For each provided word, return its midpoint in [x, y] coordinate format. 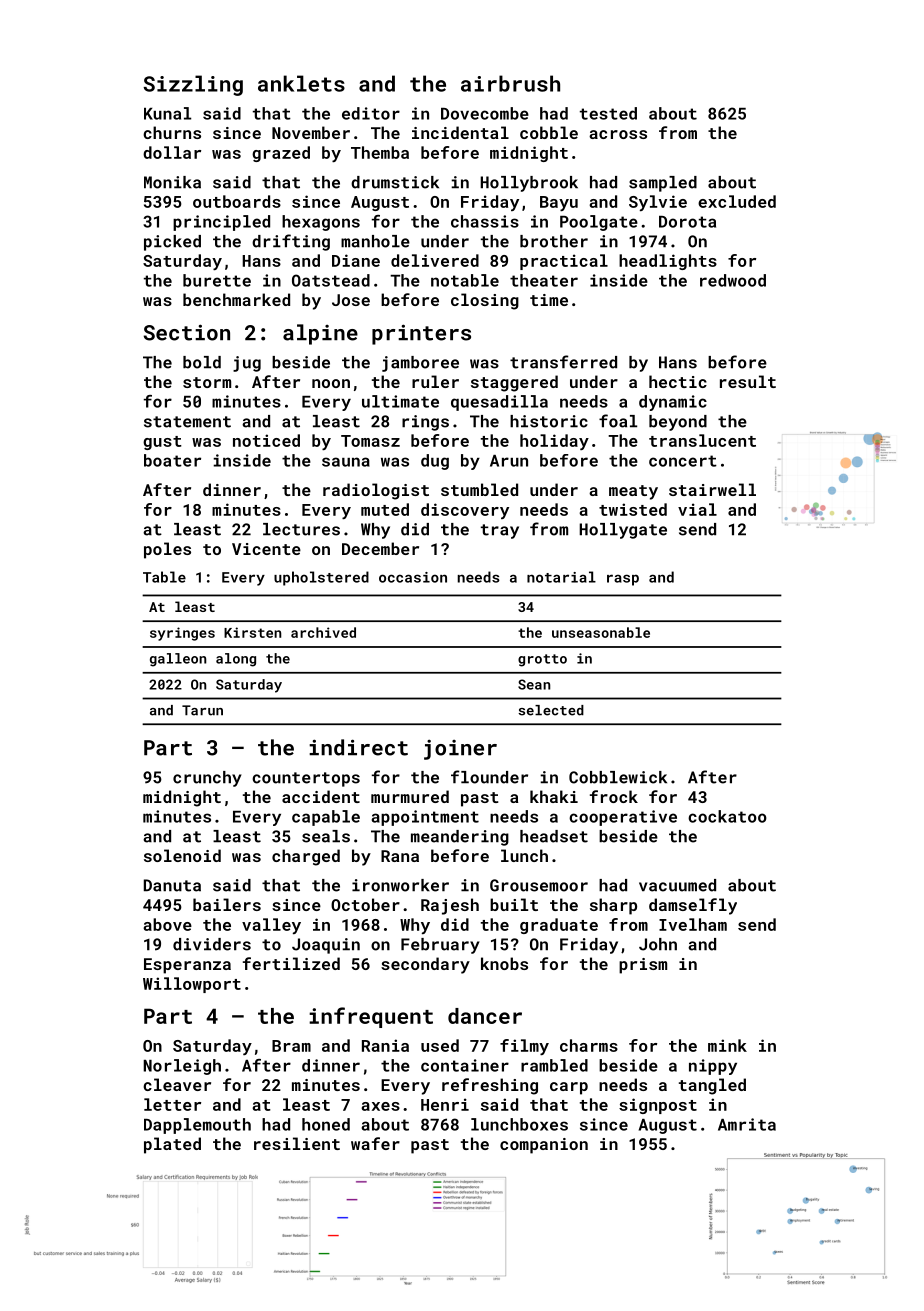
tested [608, 113]
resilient [297, 1143]
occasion [413, 577]
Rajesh [450, 906]
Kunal [167, 113]
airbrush [510, 83]
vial [697, 509]
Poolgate [599, 223]
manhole [375, 241]
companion [544, 1146]
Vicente [266, 549]
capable [326, 818]
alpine [320, 334]
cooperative [623, 818]
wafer [375, 1143]
